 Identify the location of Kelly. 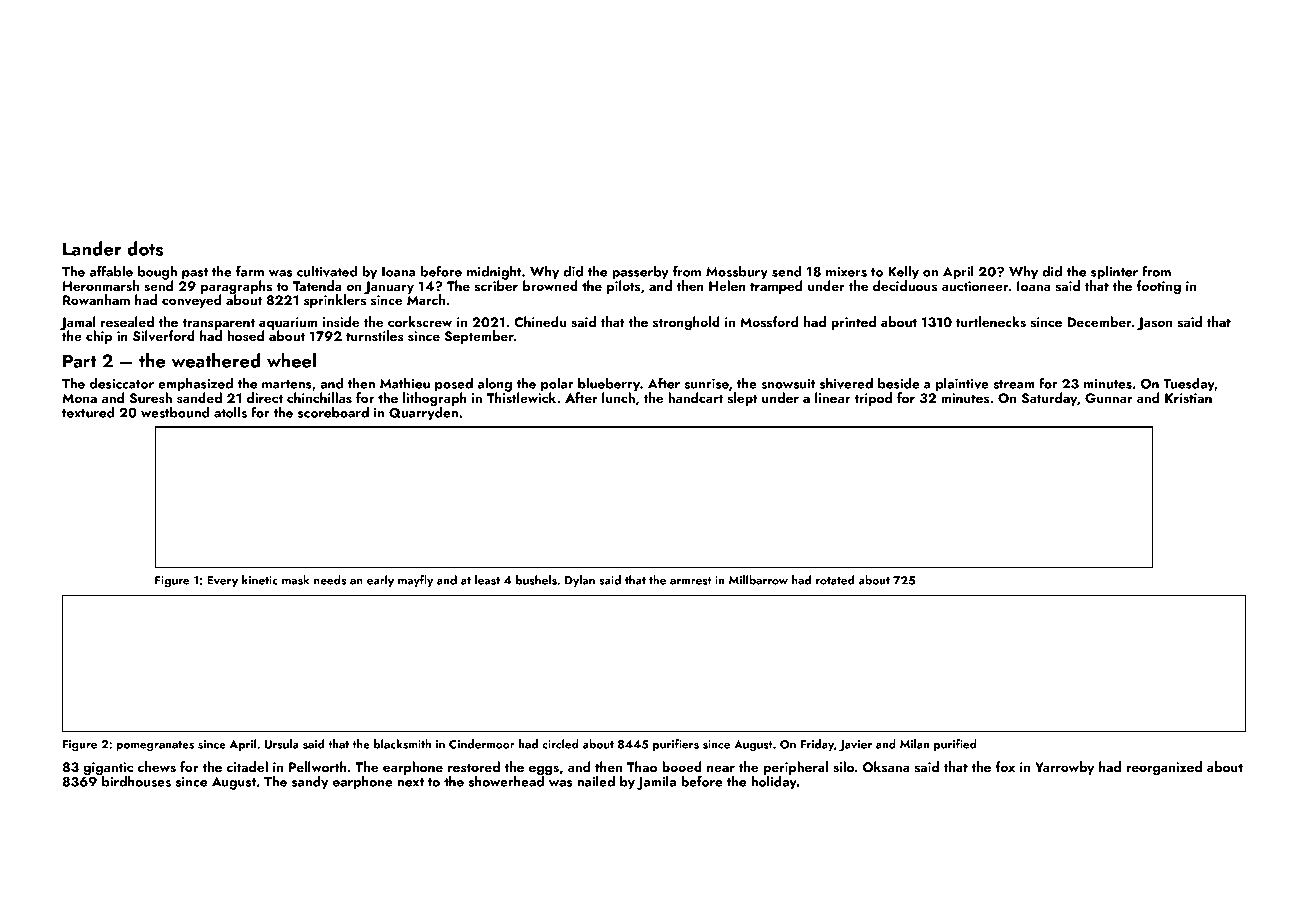
(903, 273).
